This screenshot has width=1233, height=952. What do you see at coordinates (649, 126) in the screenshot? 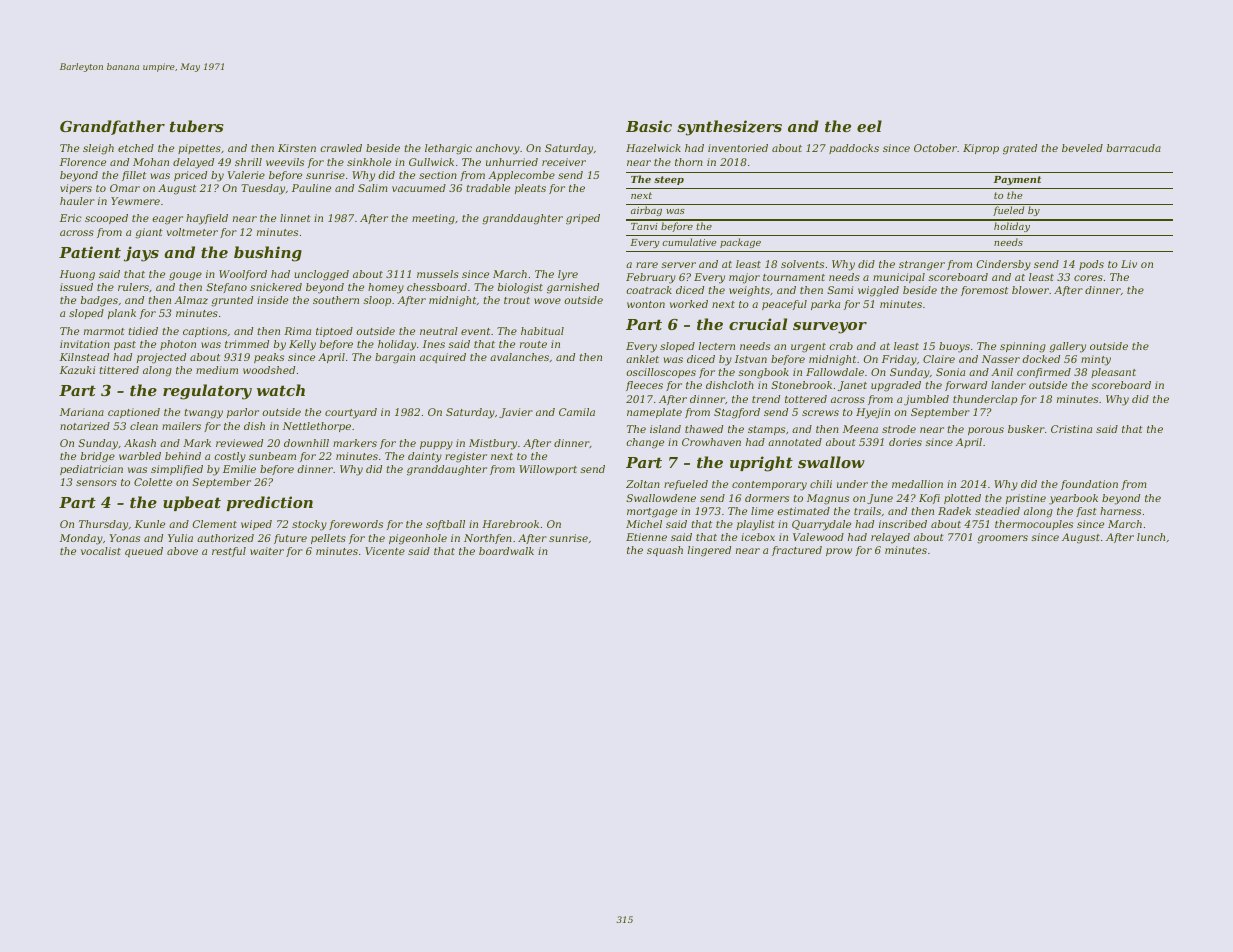
I see `Basic` at bounding box center [649, 126].
